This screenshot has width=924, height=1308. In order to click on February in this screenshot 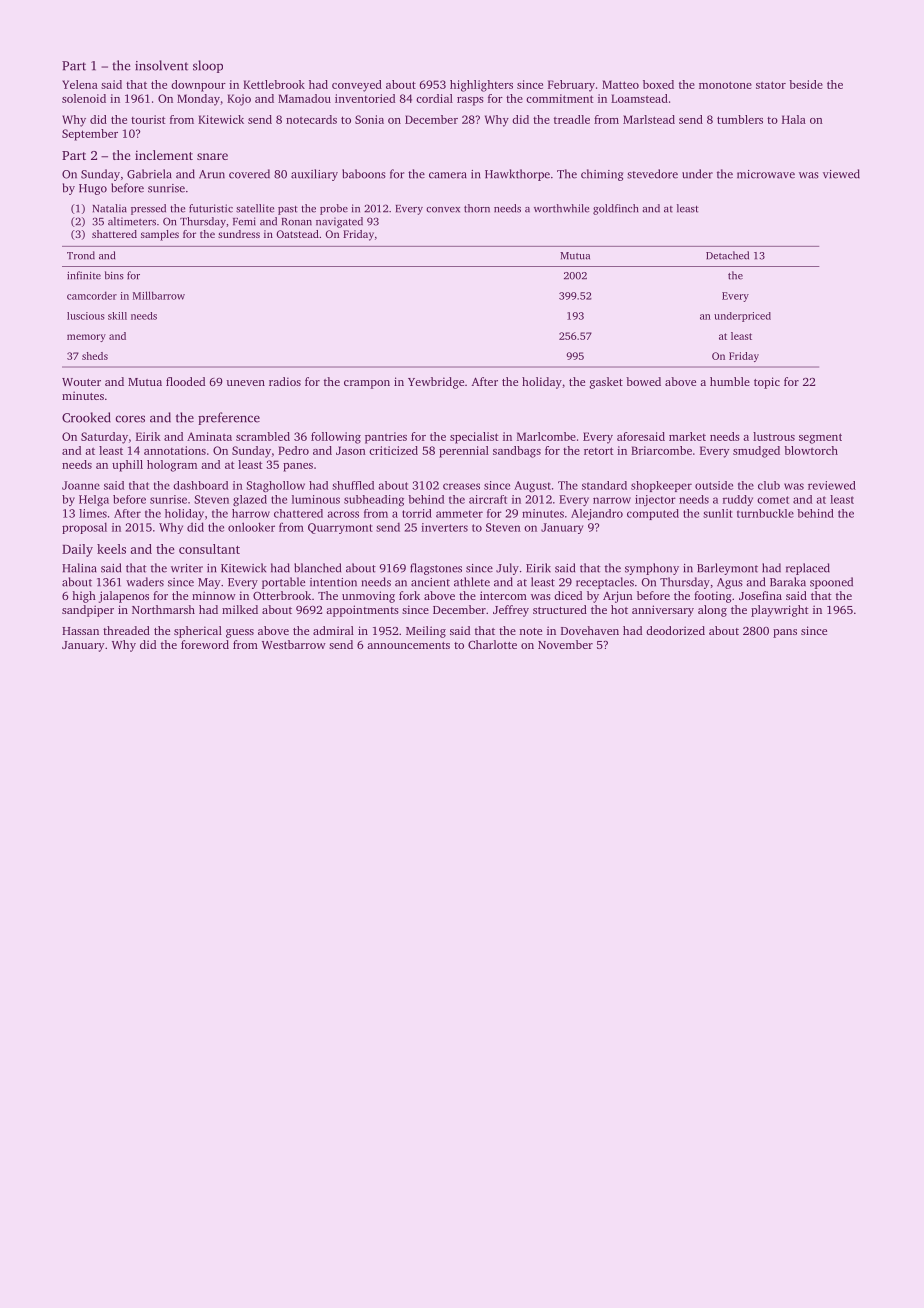, I will do `click(571, 86)`.
